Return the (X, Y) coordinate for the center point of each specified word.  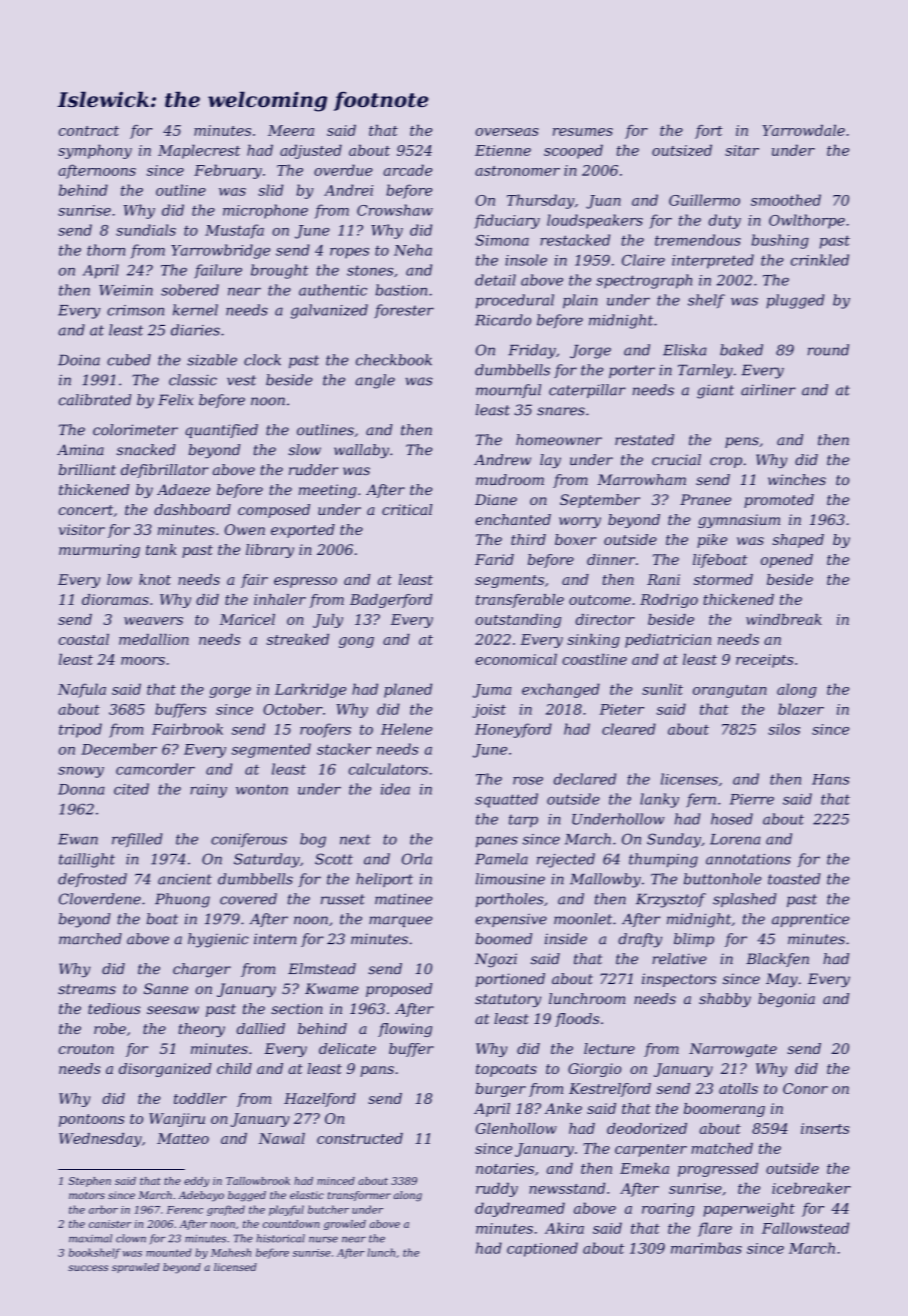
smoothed (786, 200)
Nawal (281, 1138)
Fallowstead (805, 1228)
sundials (146, 230)
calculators (388, 769)
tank (161, 549)
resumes (583, 132)
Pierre (752, 799)
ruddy (497, 1189)
